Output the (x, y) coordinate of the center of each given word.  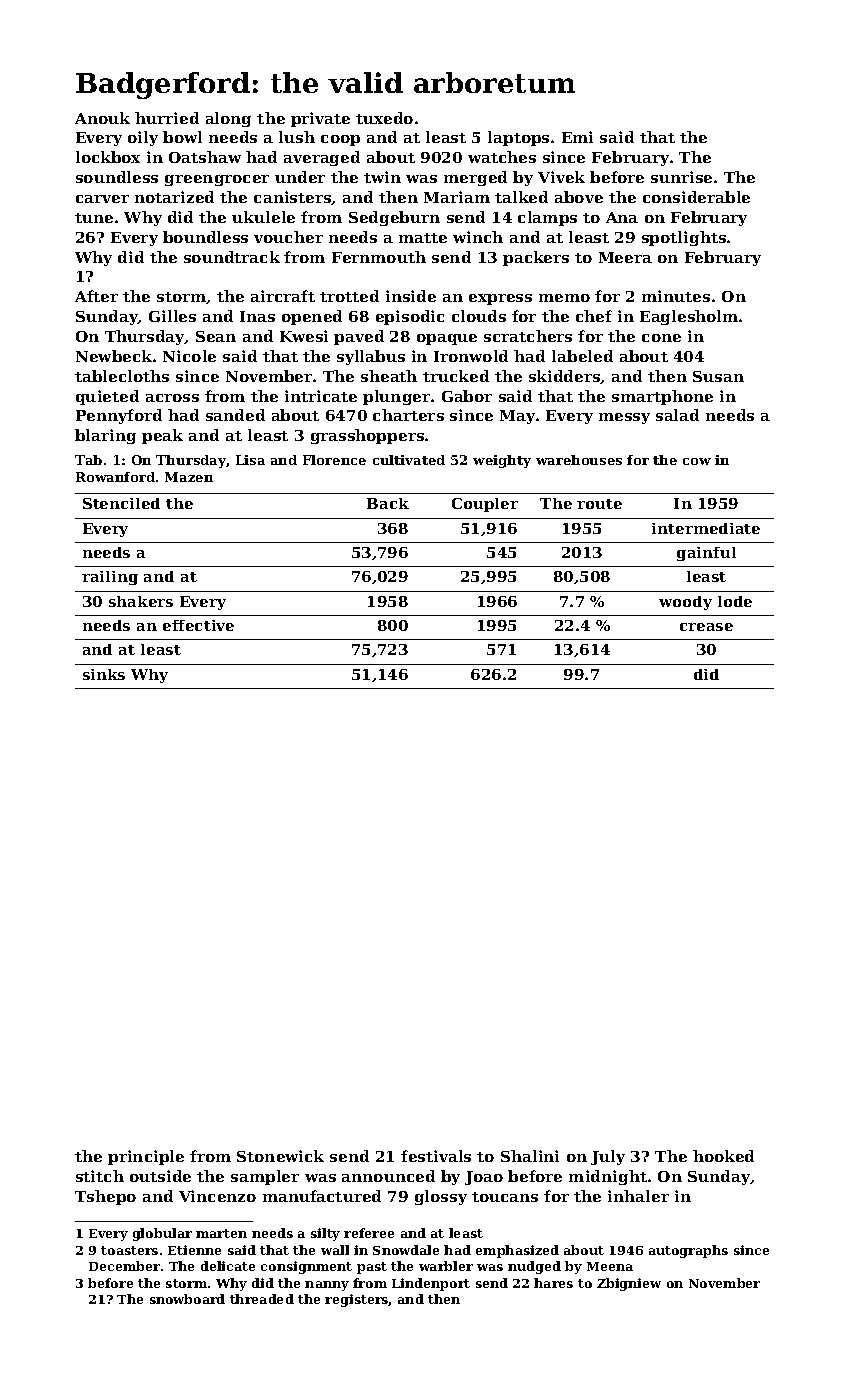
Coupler (485, 505)
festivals (436, 1156)
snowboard (187, 1299)
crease (706, 627)
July (608, 1157)
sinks (104, 674)
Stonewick (280, 1156)
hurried (167, 118)
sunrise (681, 177)
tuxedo (384, 118)
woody (685, 603)
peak (162, 436)
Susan (718, 376)
